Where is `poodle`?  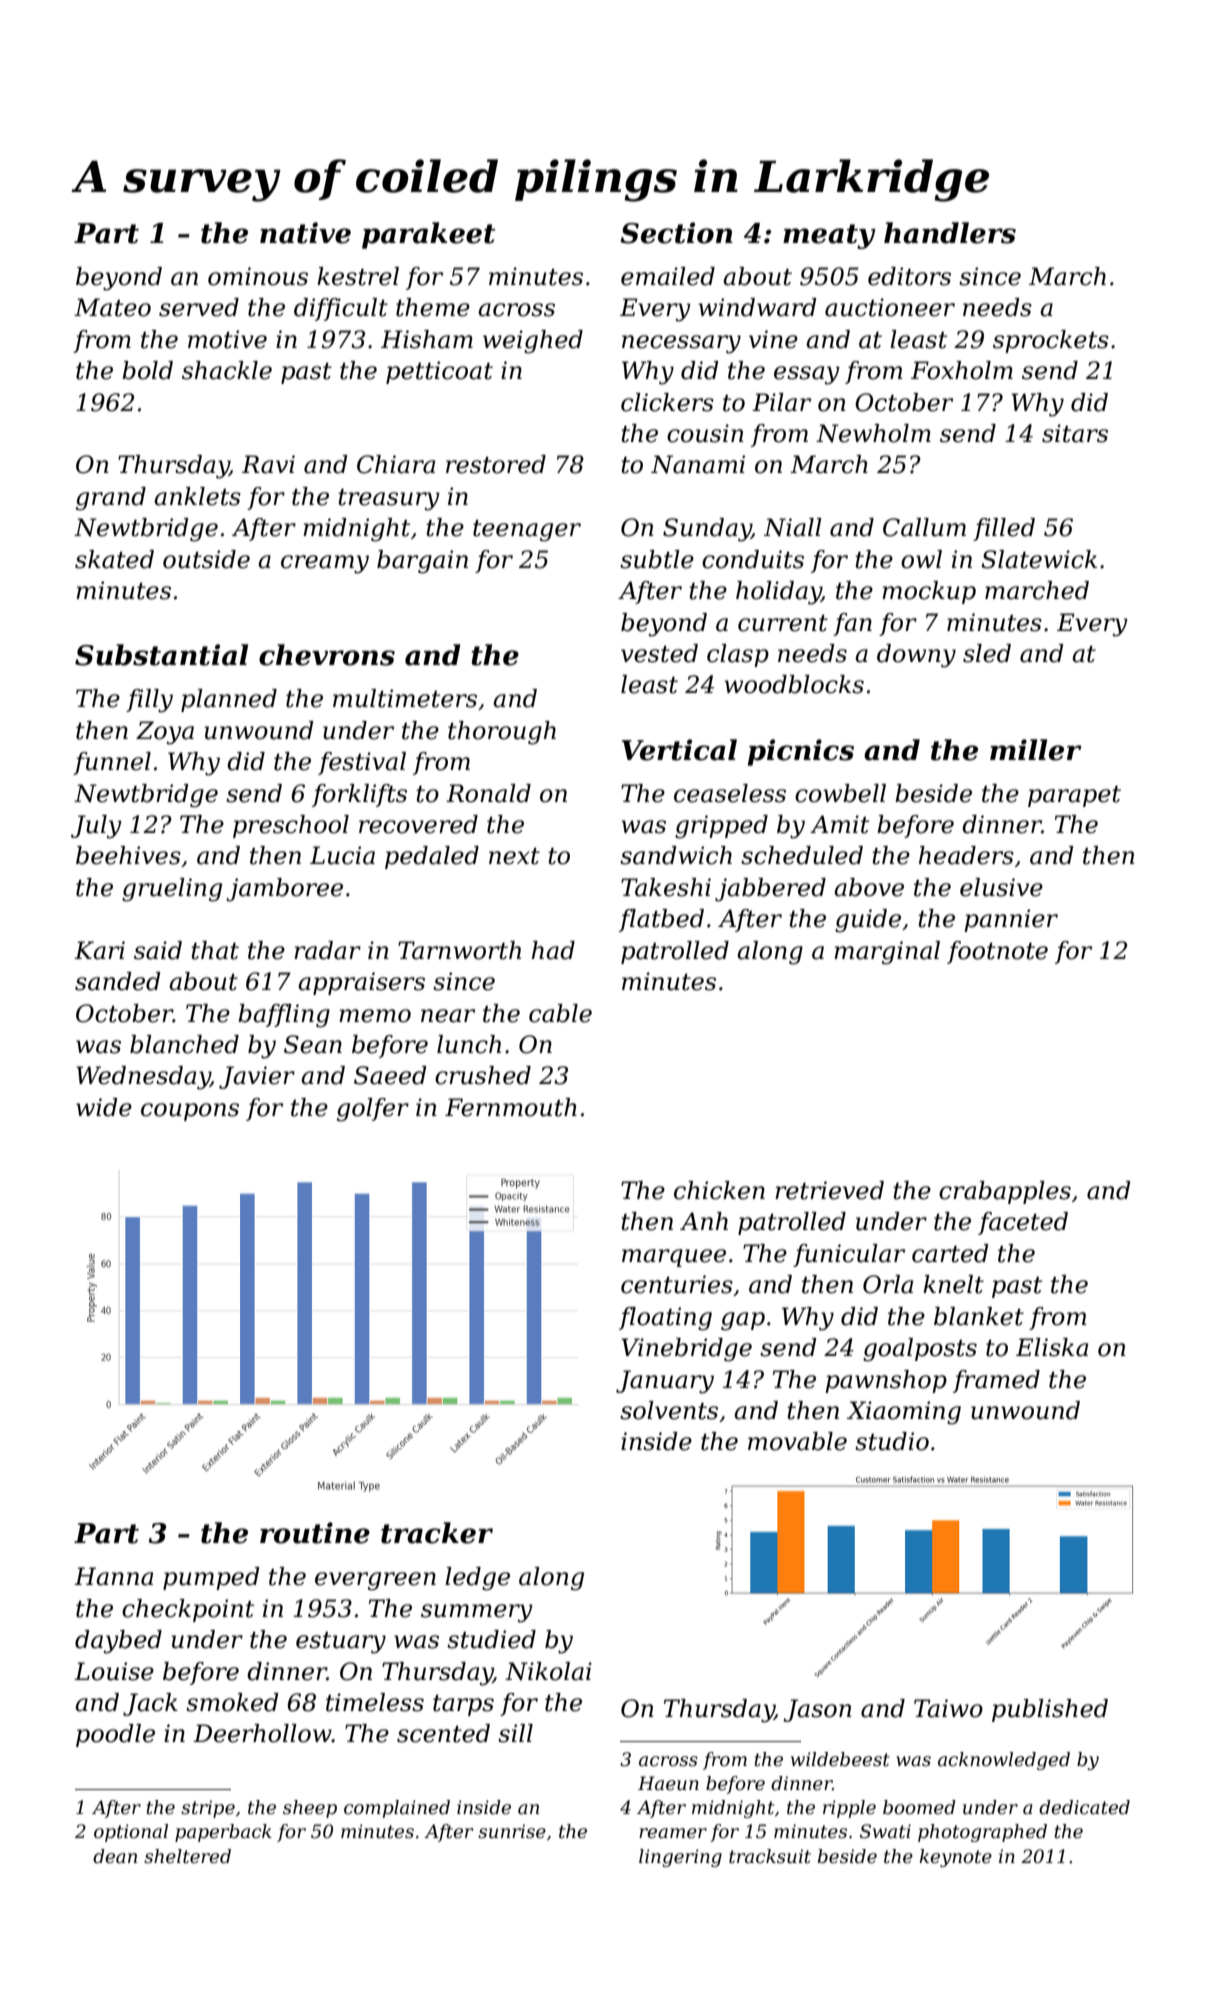
poodle is located at coordinates (115, 1735).
